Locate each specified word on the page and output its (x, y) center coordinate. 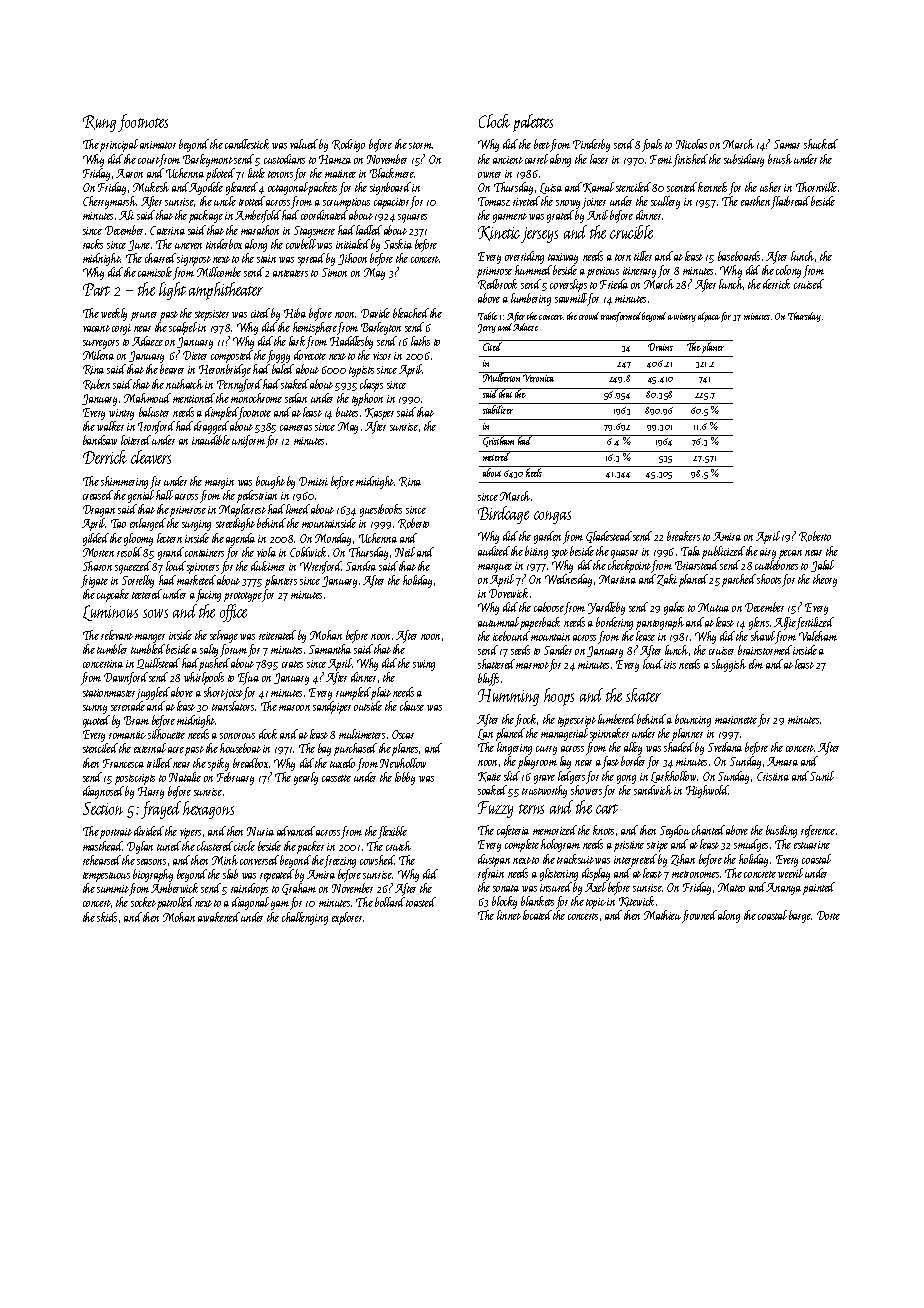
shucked (821, 144)
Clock (494, 121)
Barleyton (381, 328)
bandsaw (100, 440)
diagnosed (104, 792)
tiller (643, 256)
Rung (99, 123)
